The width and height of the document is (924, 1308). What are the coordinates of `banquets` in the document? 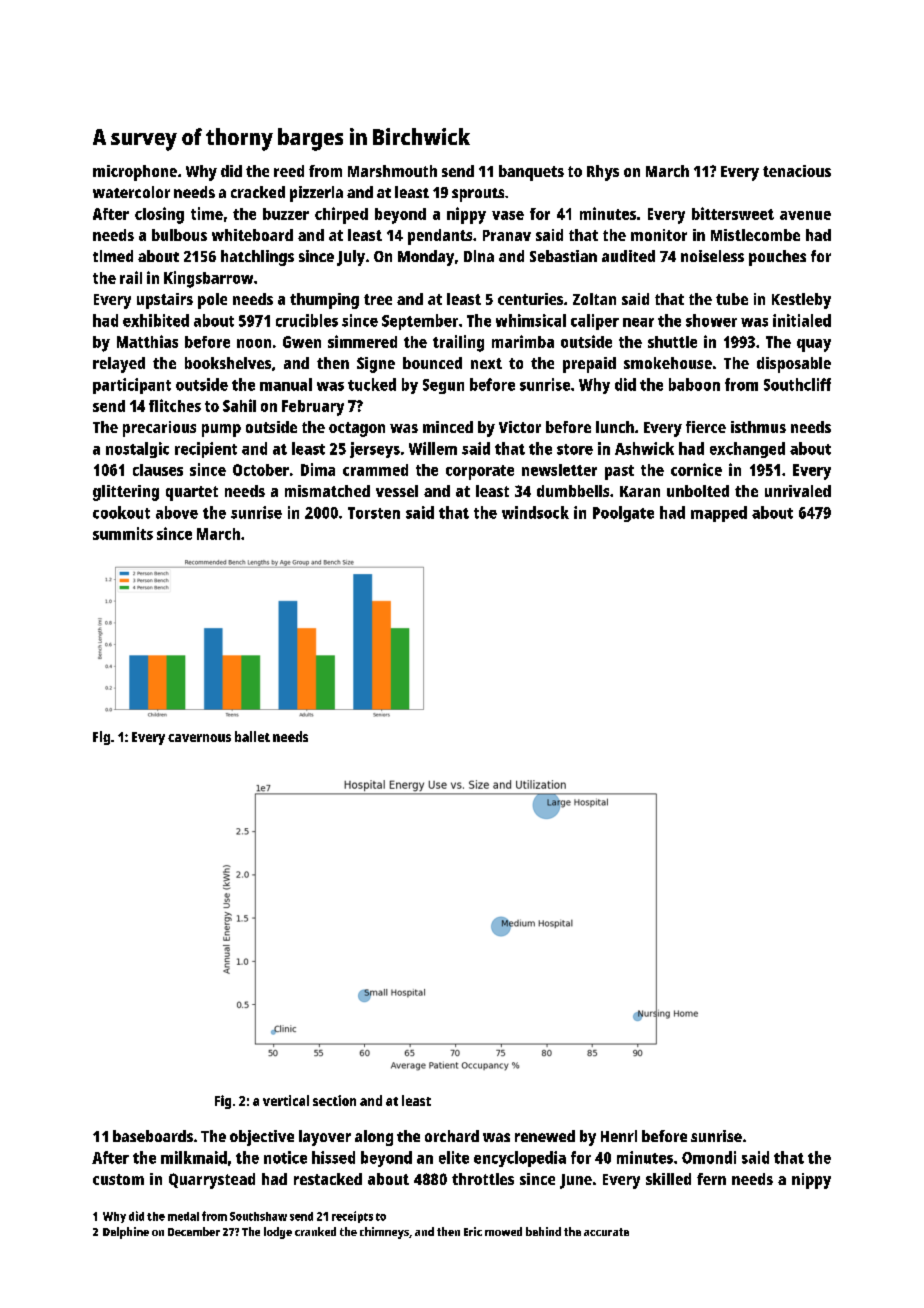 It's located at (531, 173).
